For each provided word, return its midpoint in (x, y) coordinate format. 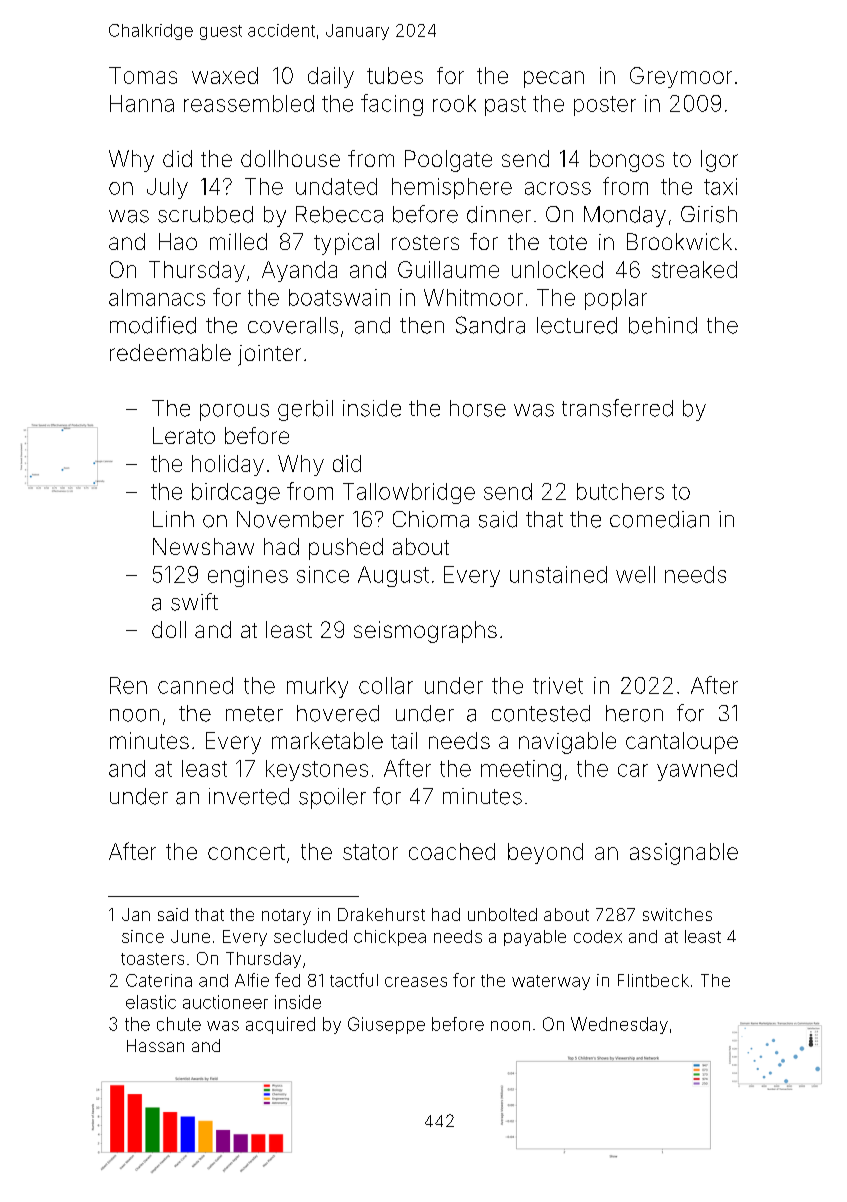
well (635, 574)
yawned (697, 770)
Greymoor (681, 77)
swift (194, 602)
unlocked (557, 269)
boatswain (339, 297)
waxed (225, 75)
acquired (280, 1025)
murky (317, 687)
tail (404, 740)
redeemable (170, 352)
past (505, 106)
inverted (249, 796)
